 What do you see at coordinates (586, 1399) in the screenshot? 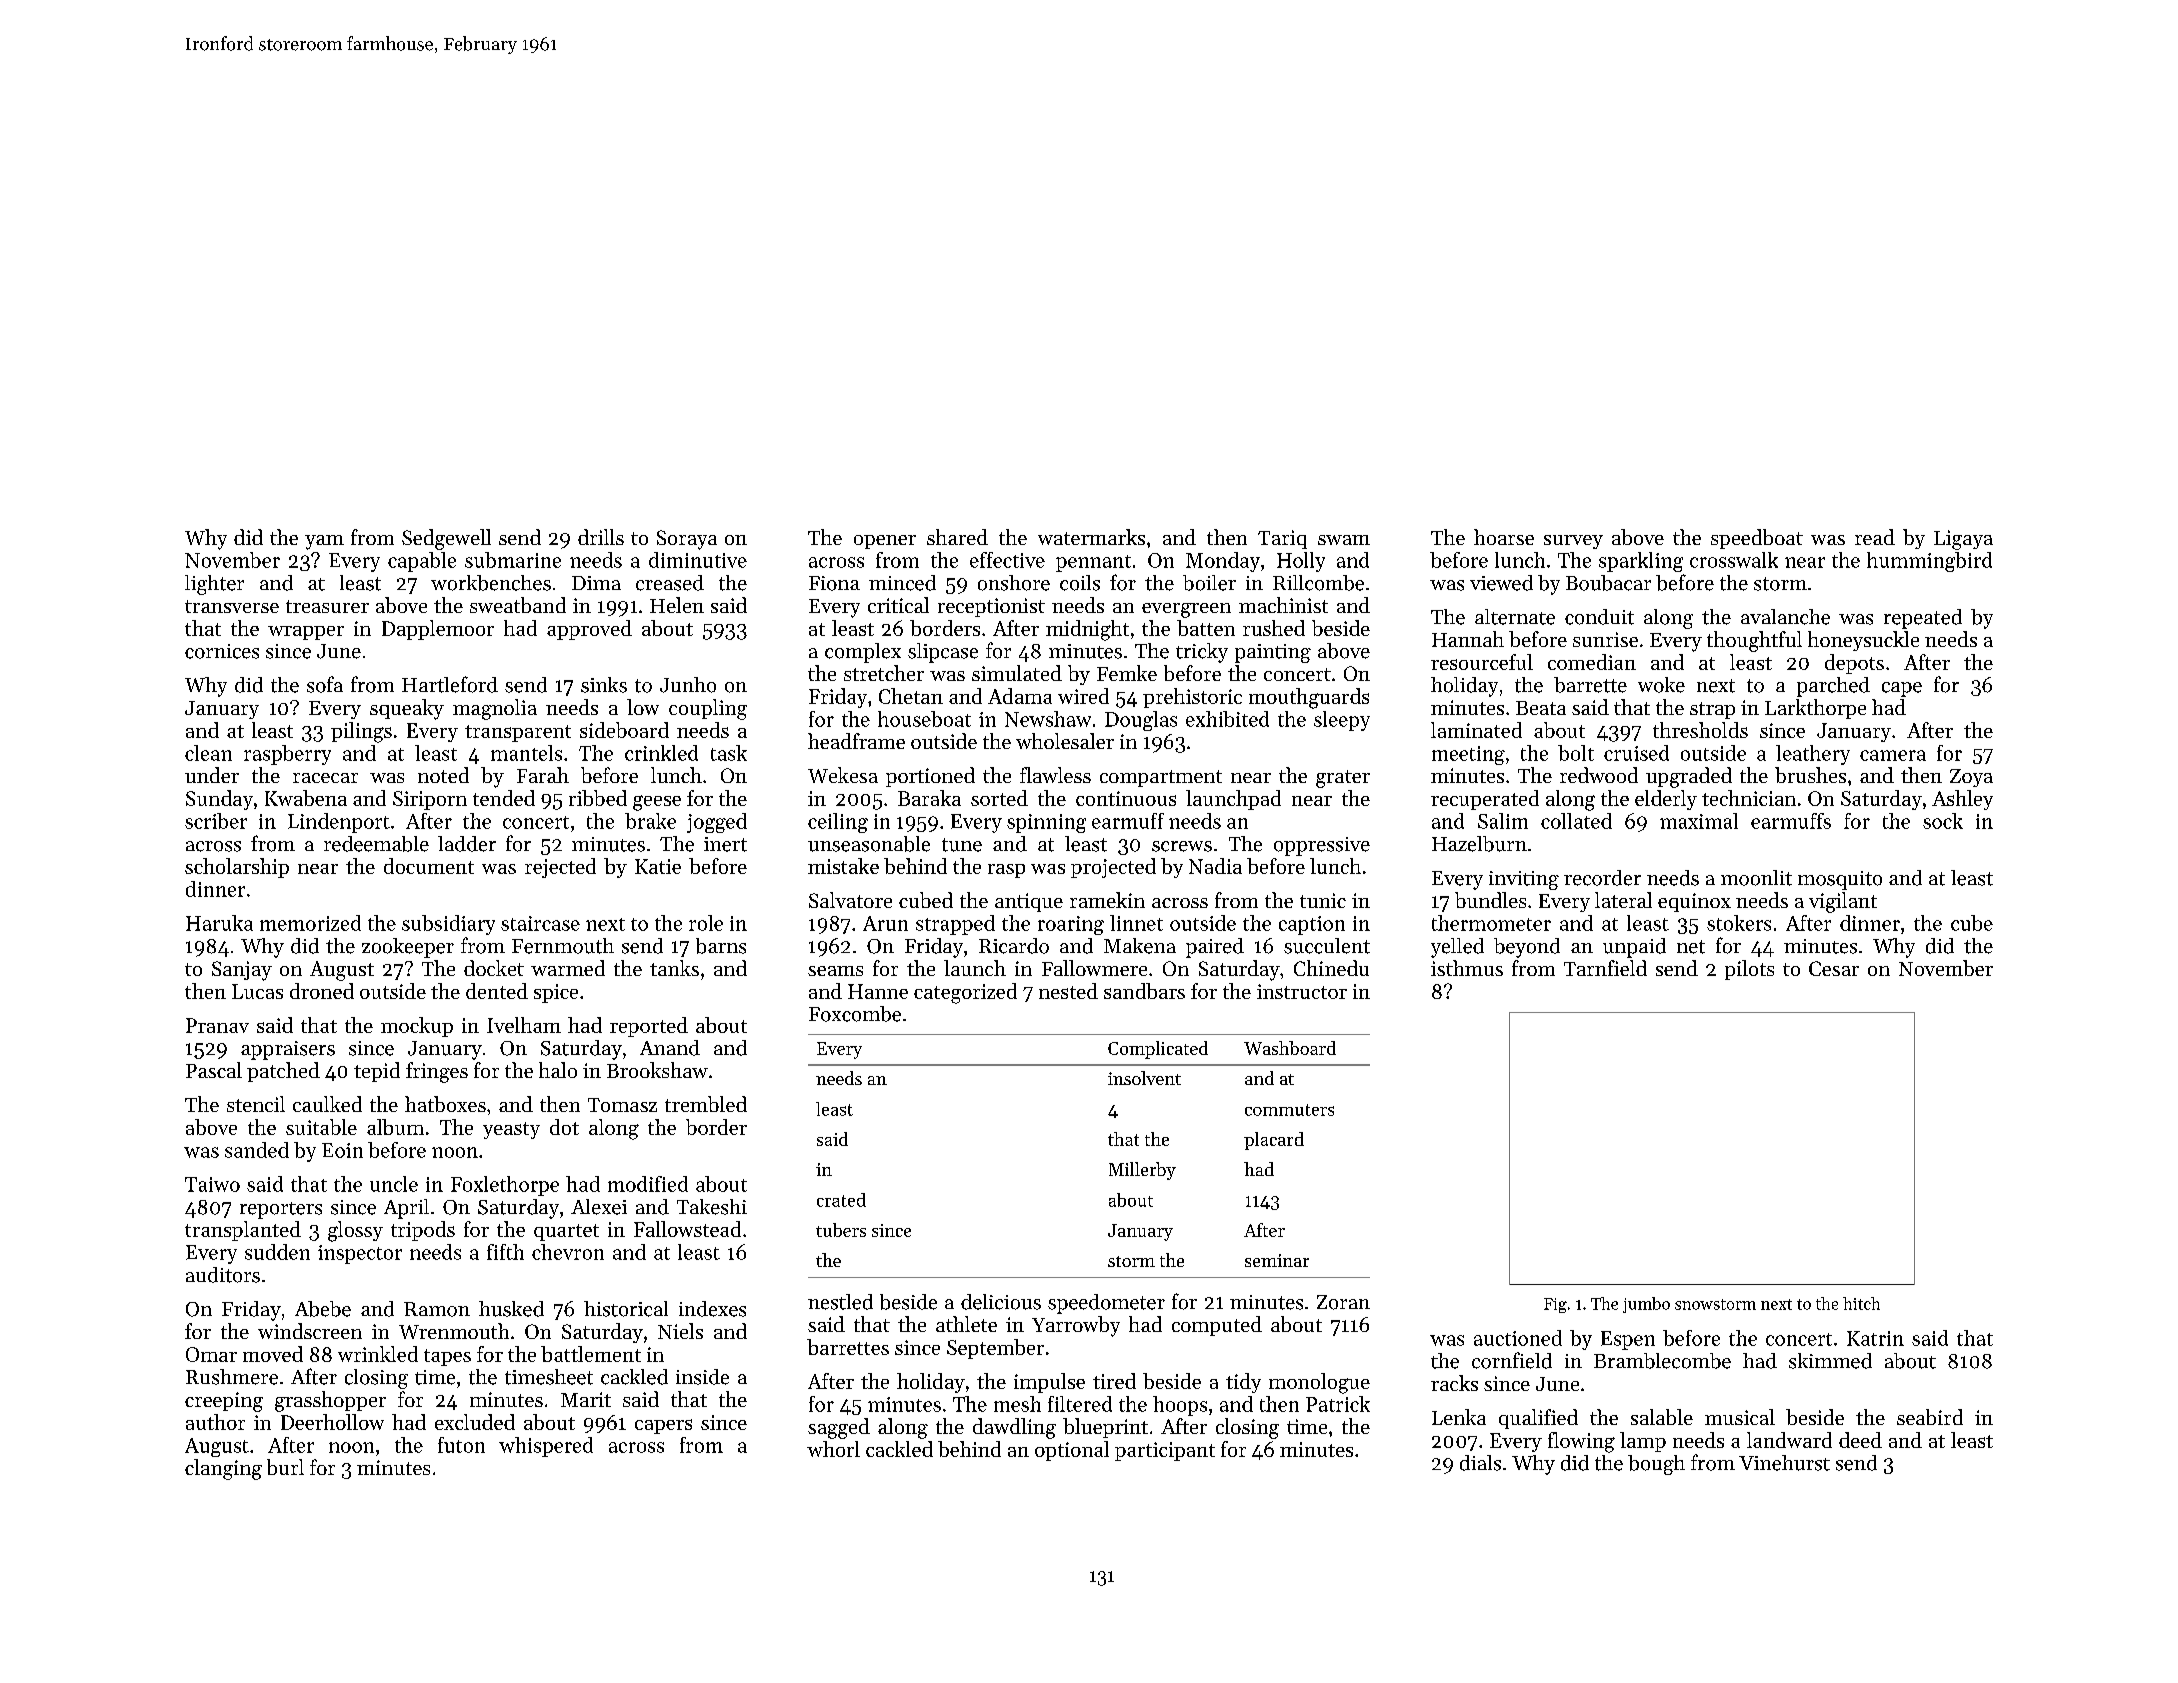
I see `Marit` at bounding box center [586, 1399].
